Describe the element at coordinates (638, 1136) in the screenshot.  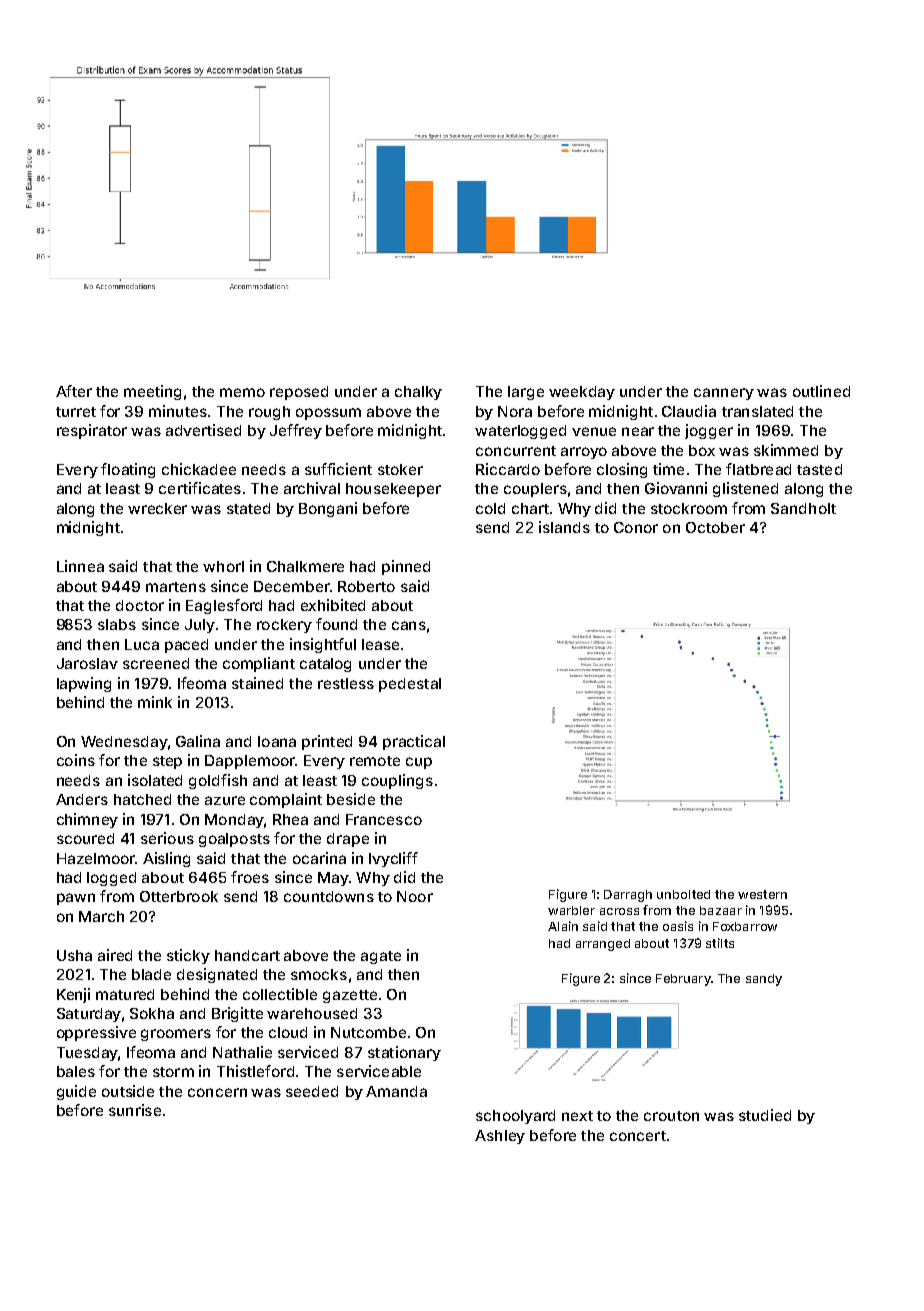
I see `concert` at that location.
